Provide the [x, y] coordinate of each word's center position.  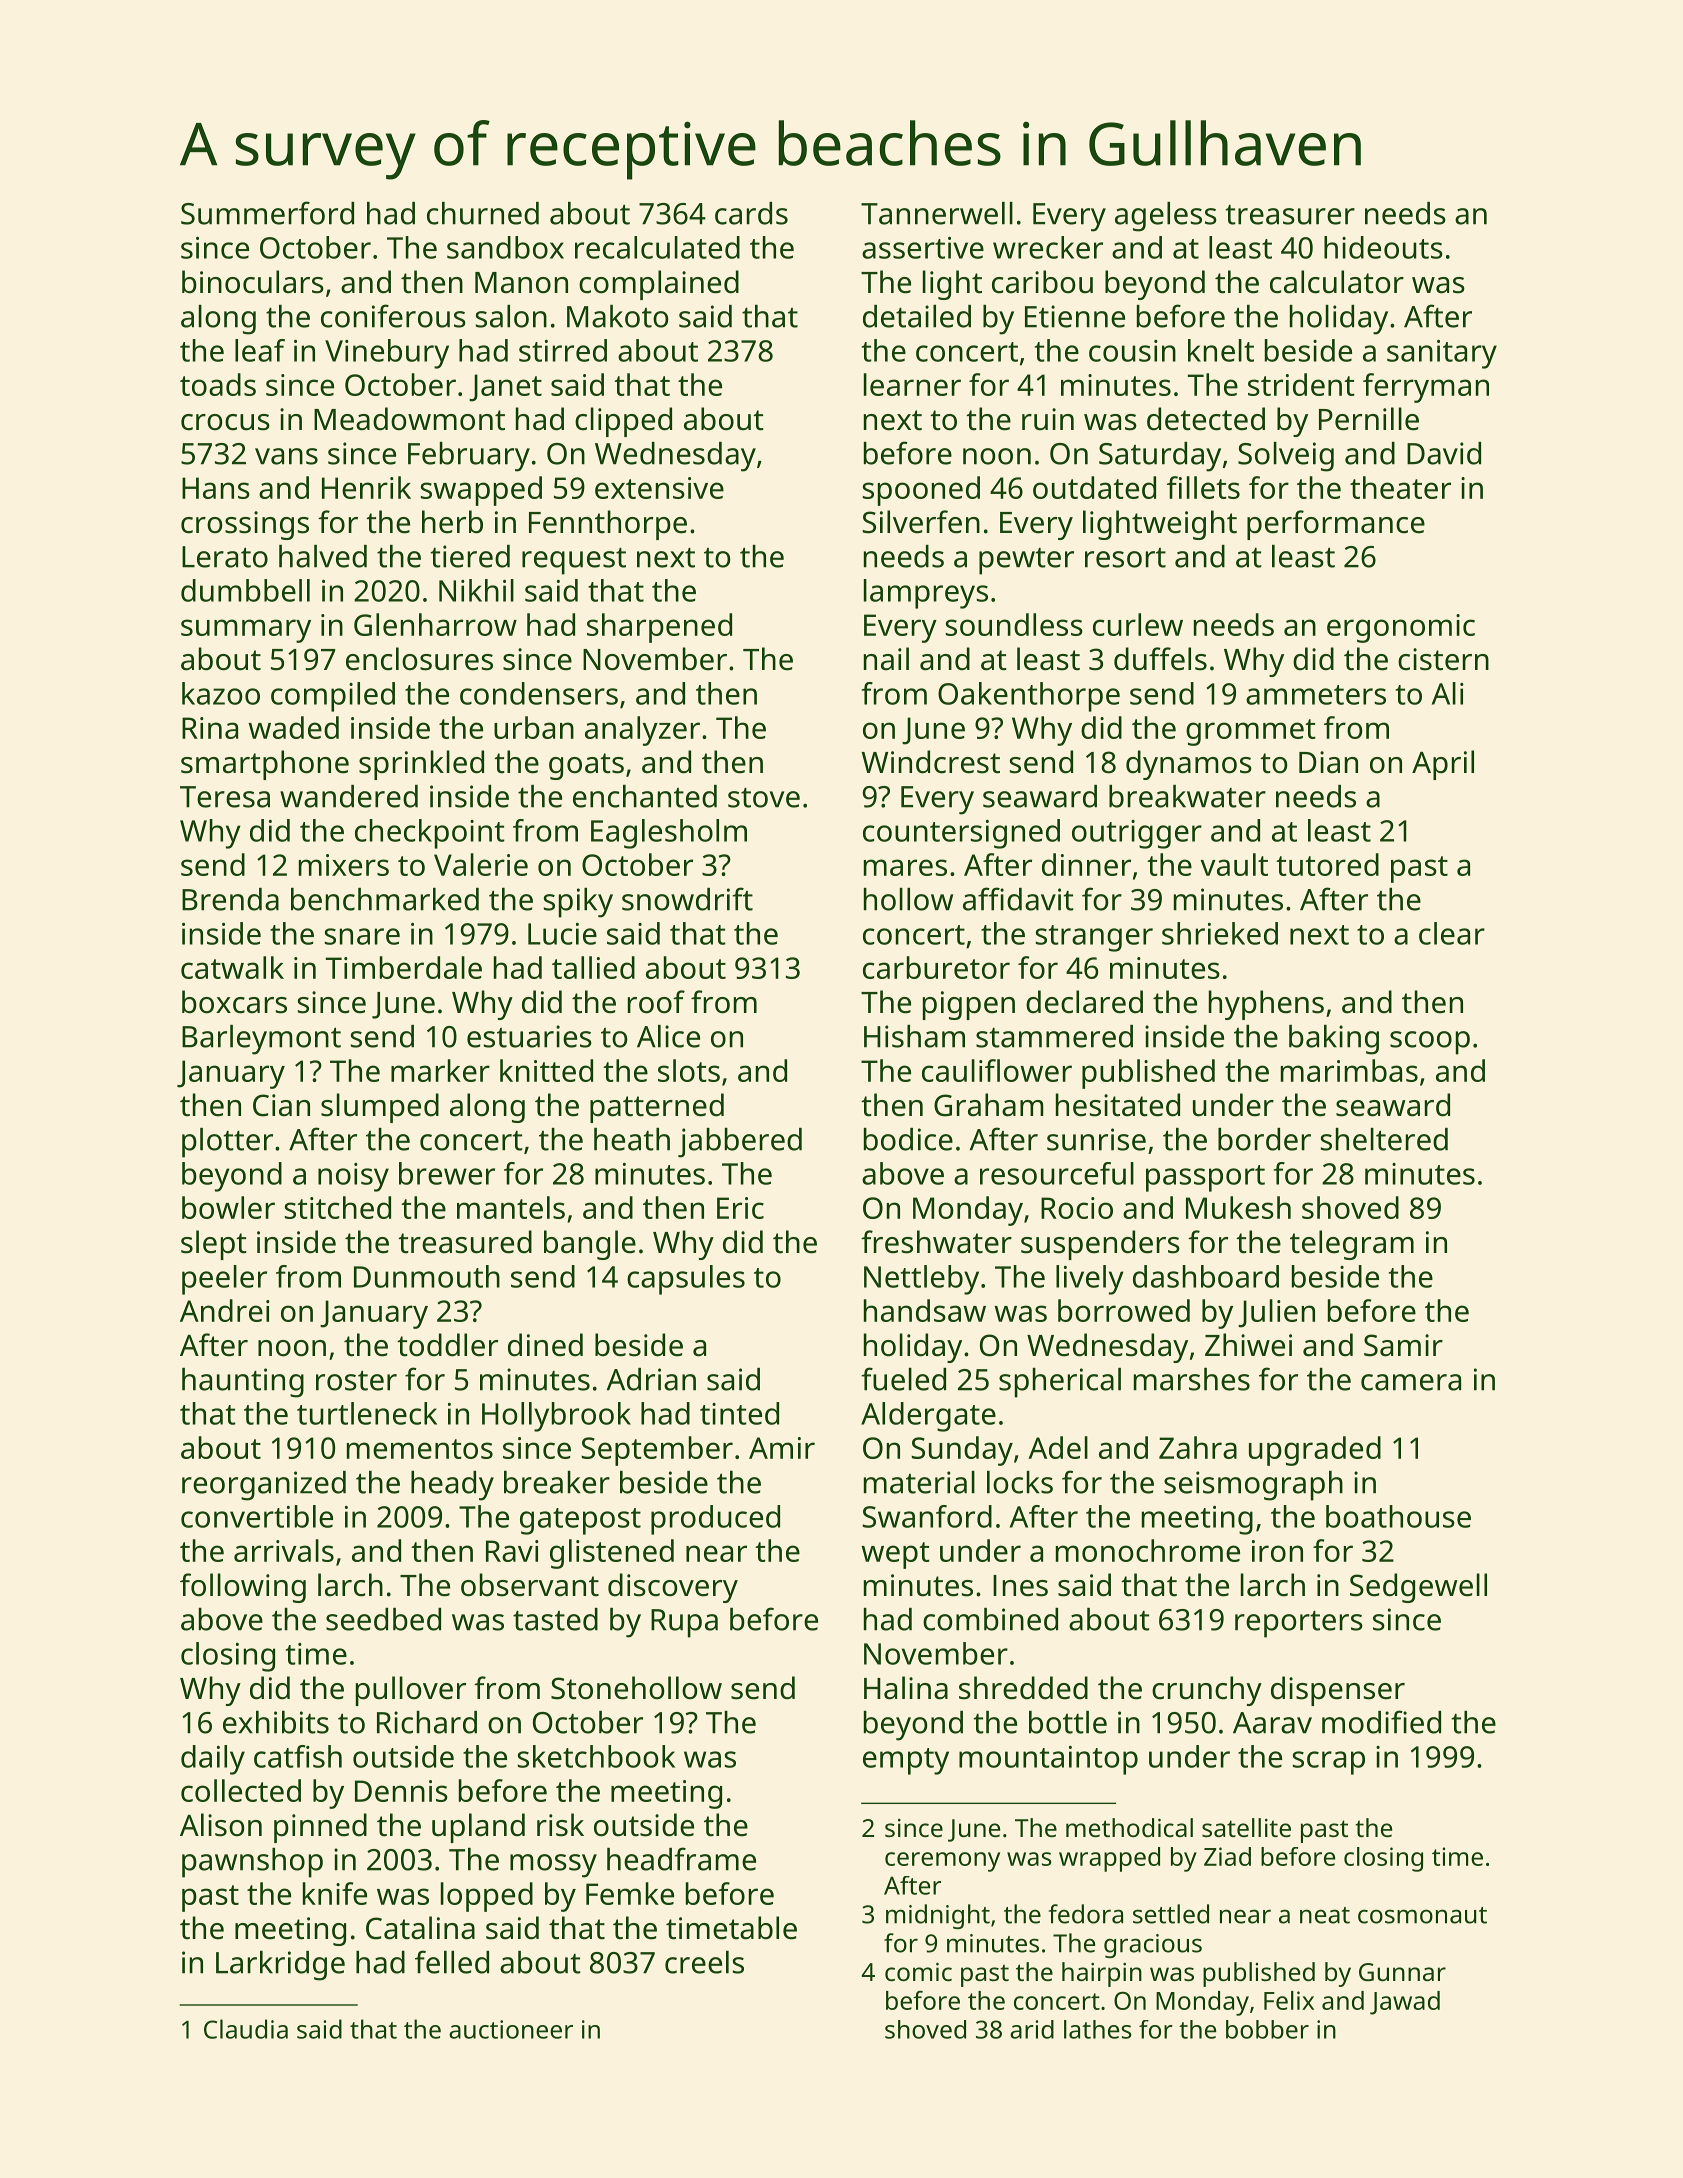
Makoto [618, 316]
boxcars [234, 1002]
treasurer [1290, 215]
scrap [1329, 1763]
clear [1452, 933]
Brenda [230, 899]
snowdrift [687, 899]
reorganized [264, 1486]
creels [704, 1962]
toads [218, 384]
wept [895, 1555]
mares [905, 867]
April [1443, 765]
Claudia [246, 2029]
